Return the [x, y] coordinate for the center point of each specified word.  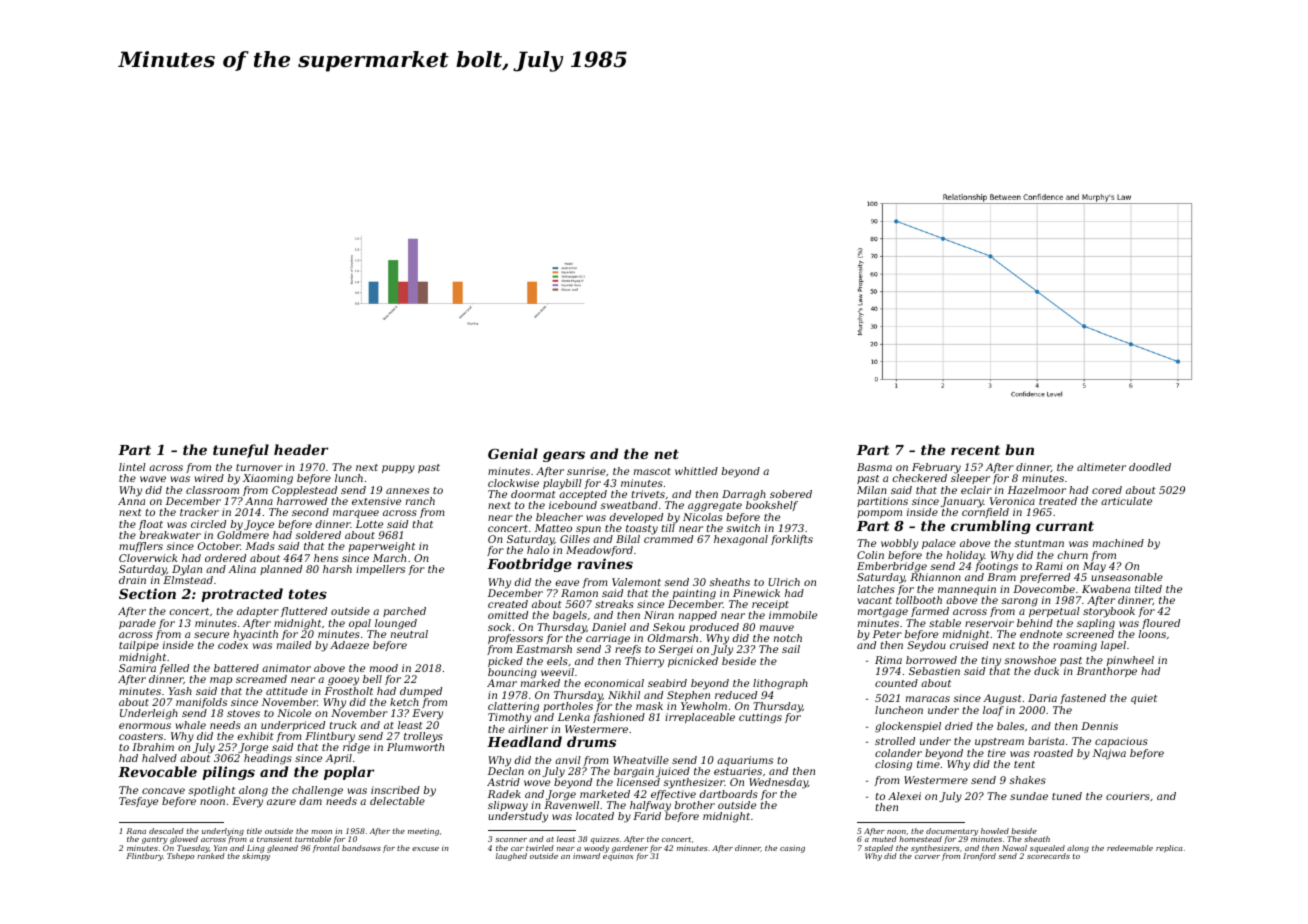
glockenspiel [908, 727]
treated [1058, 501]
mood [384, 668]
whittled [696, 471]
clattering [513, 707]
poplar [349, 773]
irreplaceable [700, 718]
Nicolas [702, 517]
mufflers [141, 547]
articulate [1126, 501]
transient [274, 839]
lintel [132, 467]
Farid [647, 816]
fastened [1083, 699]
